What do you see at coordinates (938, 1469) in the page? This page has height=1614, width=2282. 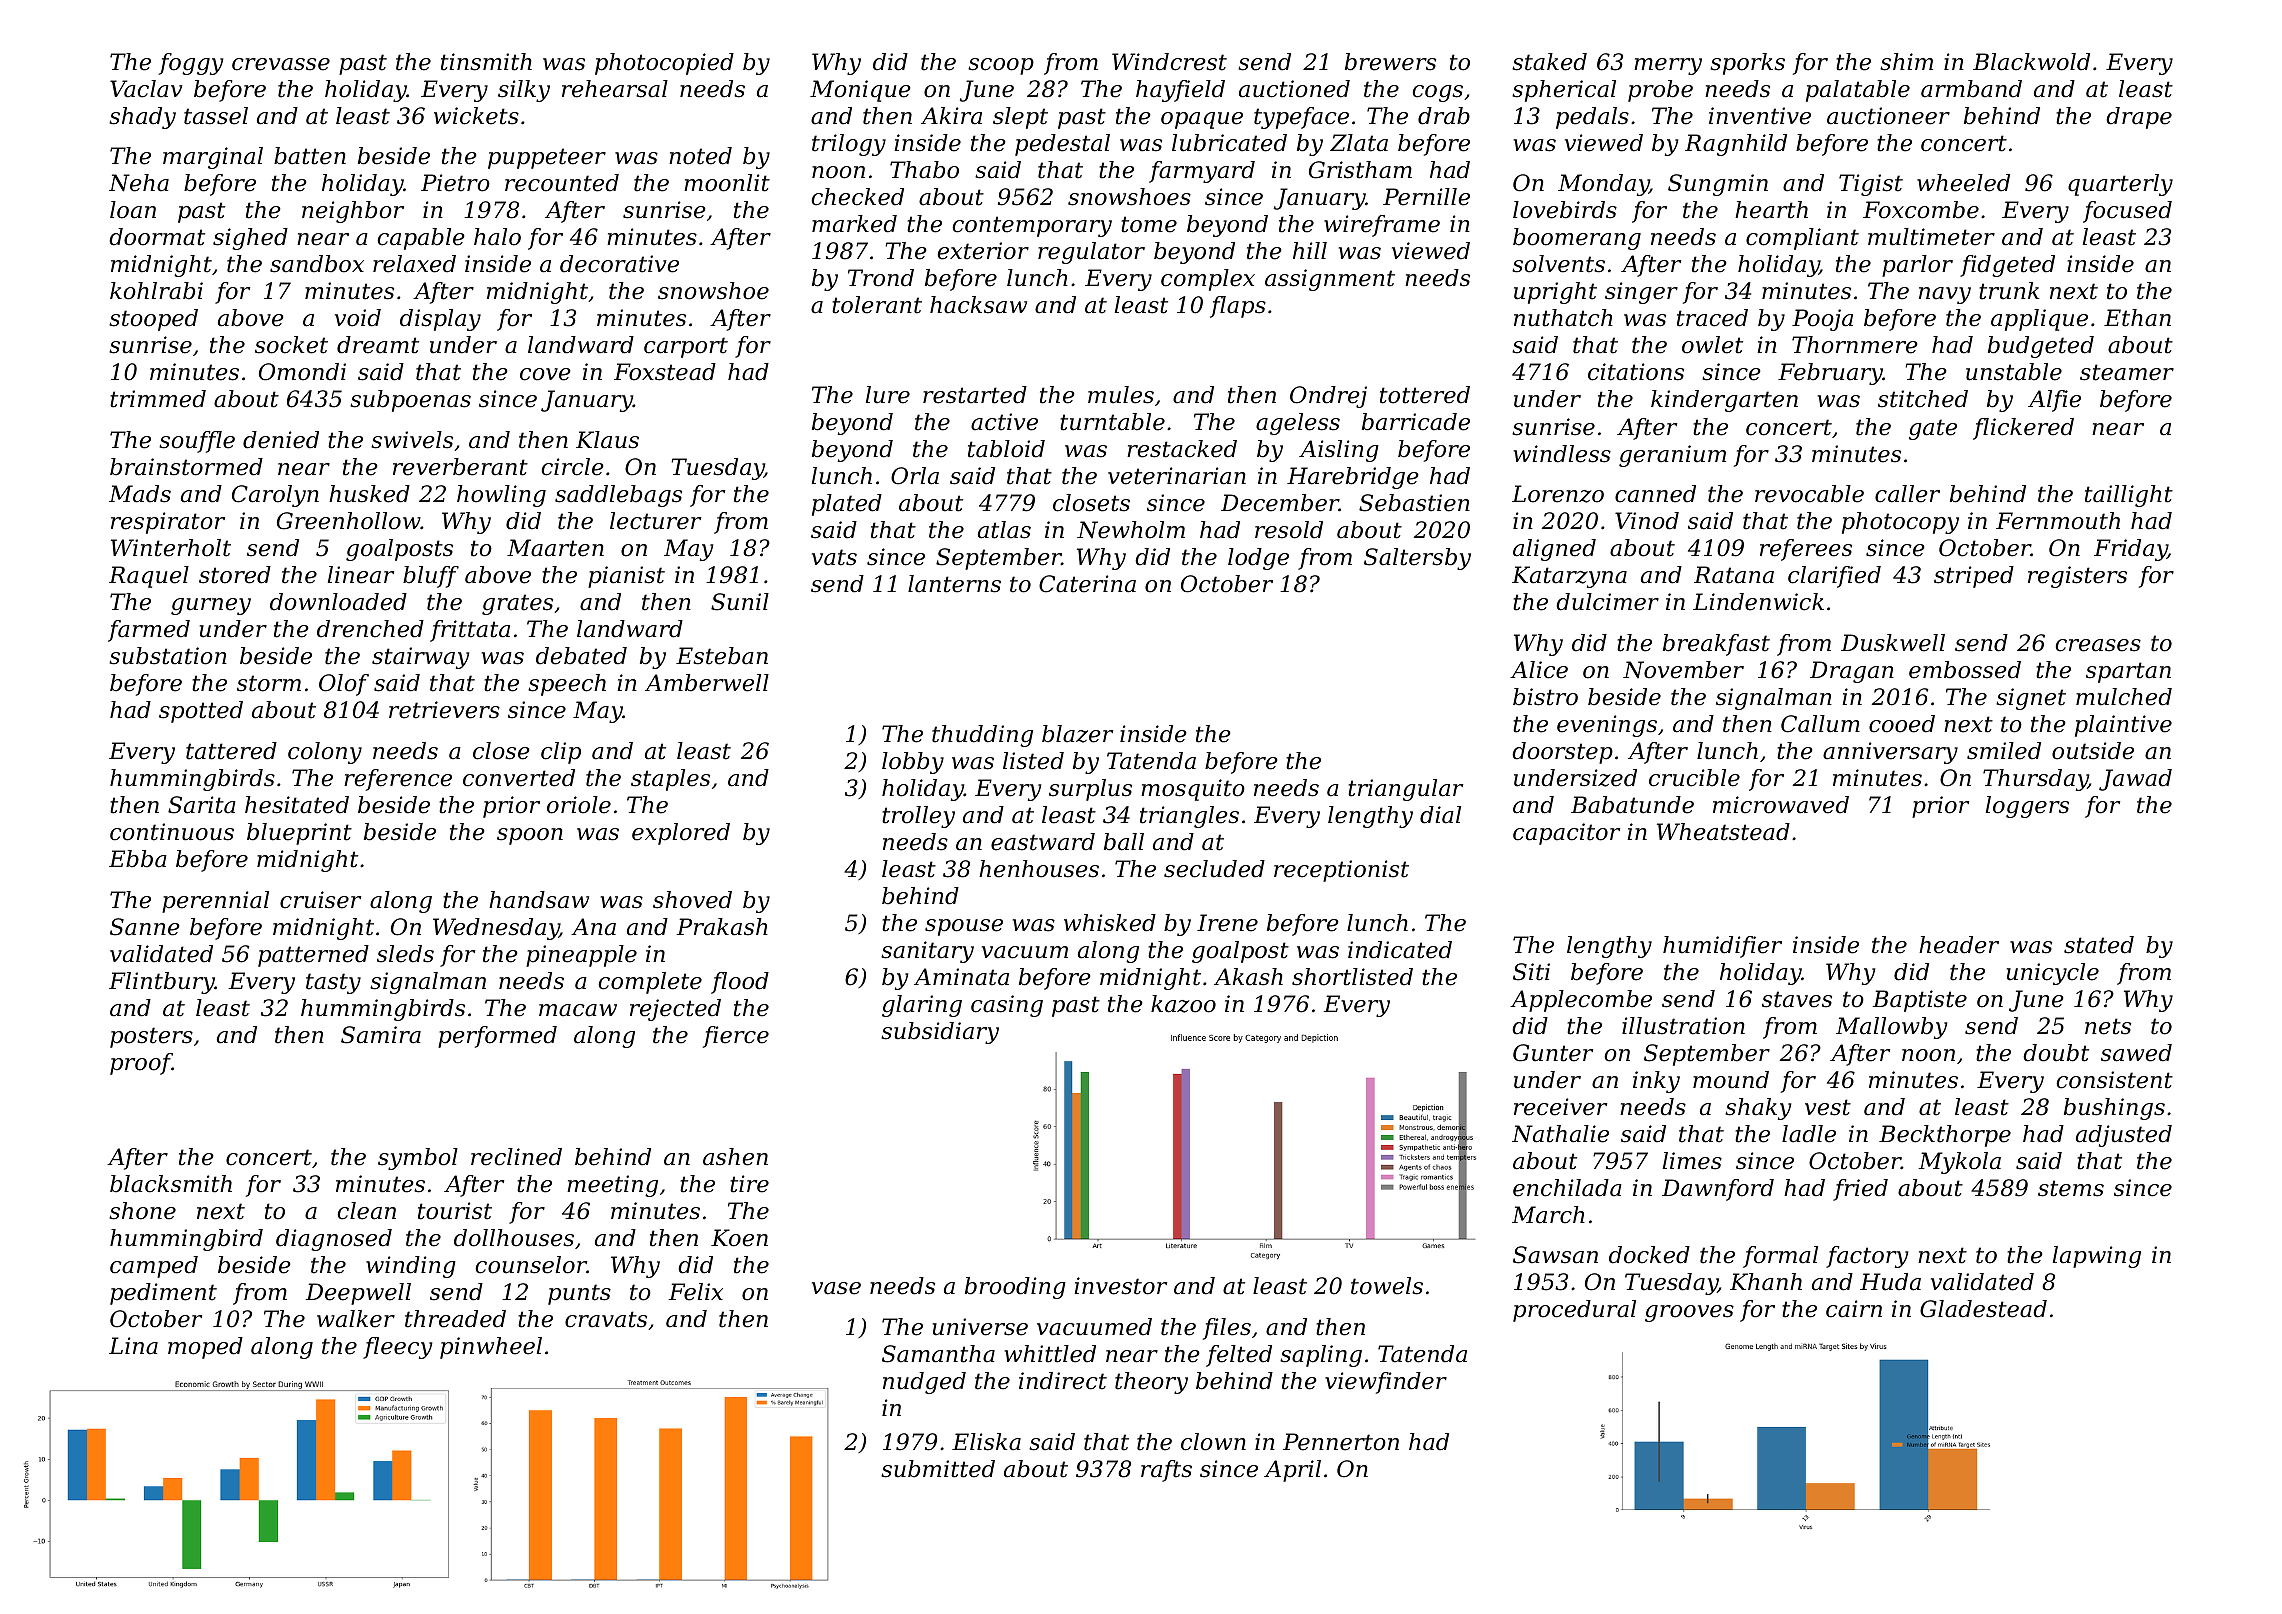 I see `submitted` at bounding box center [938, 1469].
